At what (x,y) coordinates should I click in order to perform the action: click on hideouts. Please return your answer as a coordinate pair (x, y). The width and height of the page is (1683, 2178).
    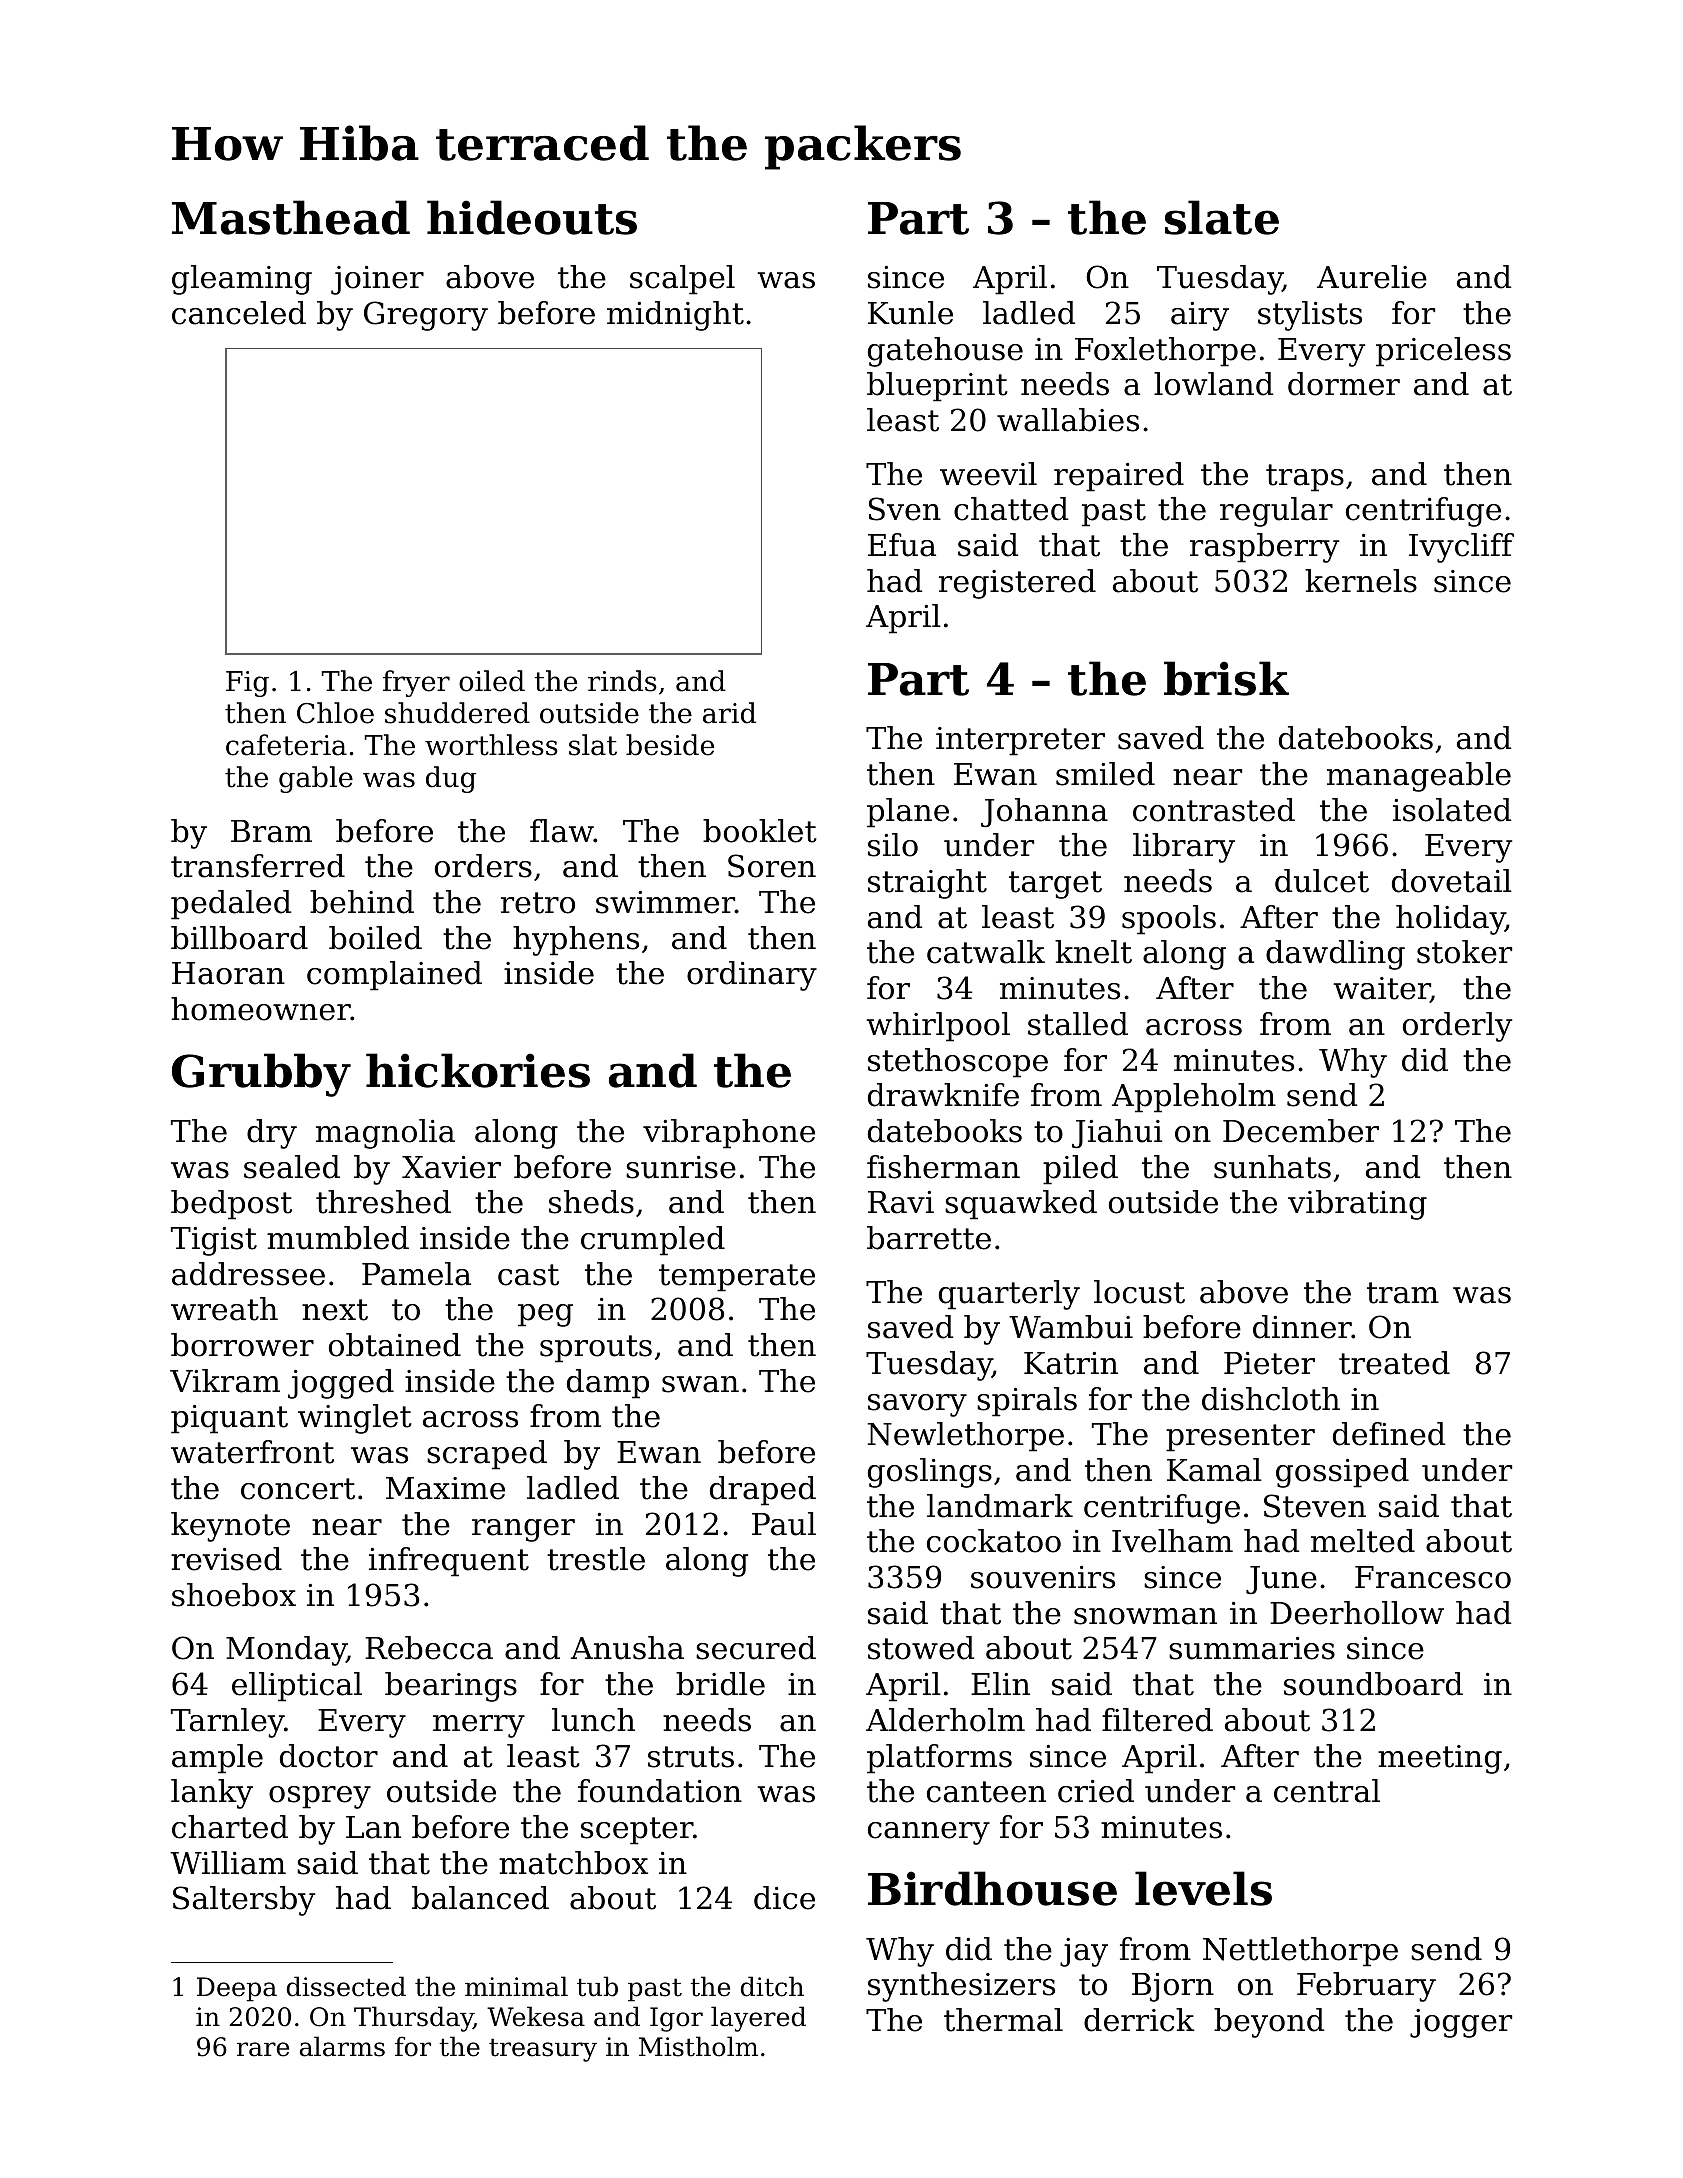
    Looking at the image, I should click on (532, 217).
